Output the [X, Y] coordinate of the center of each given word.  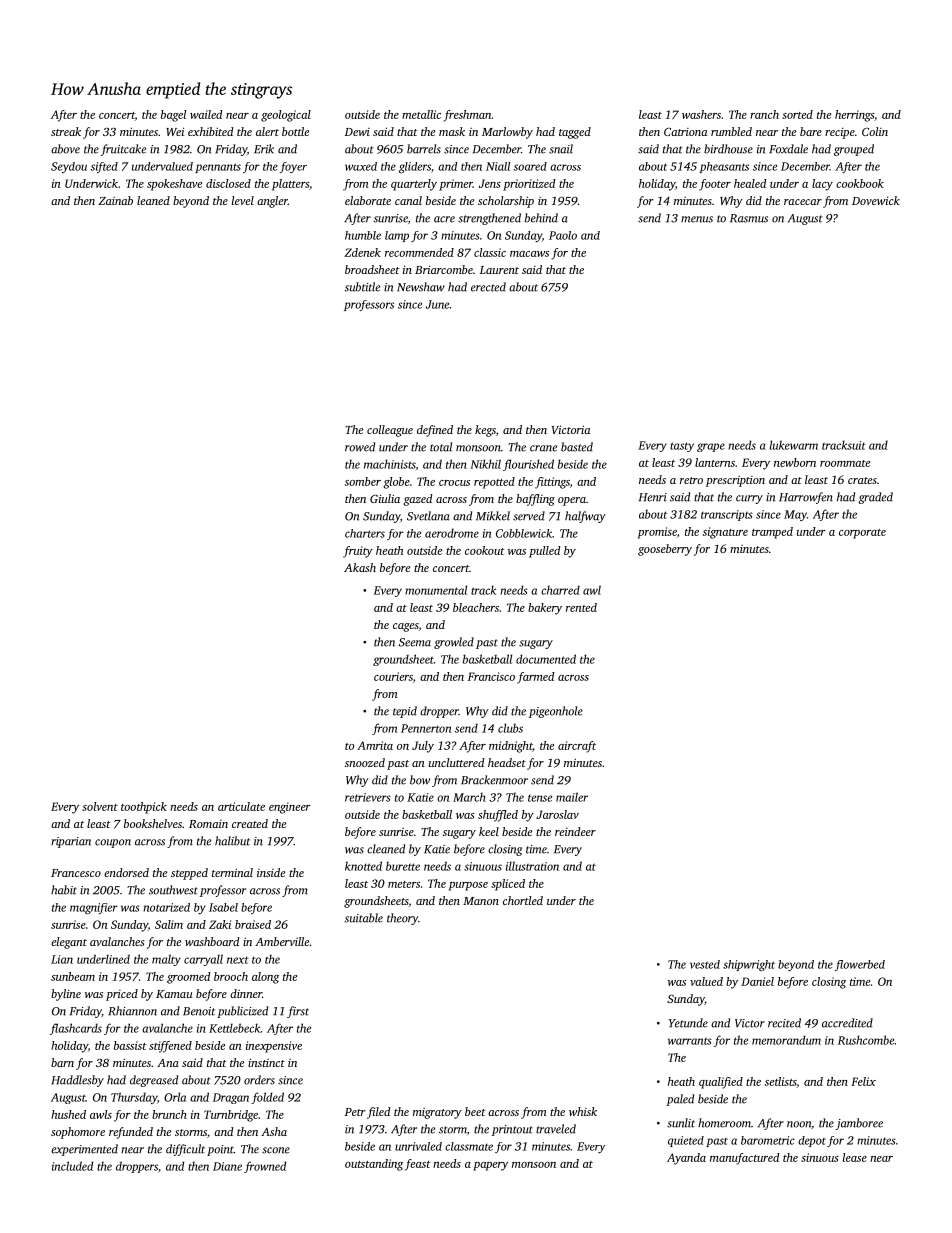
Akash [360, 567]
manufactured [745, 1159]
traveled [556, 1129]
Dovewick [876, 200]
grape [711, 447]
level [243, 200]
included [72, 1166]
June [437, 304]
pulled [545, 552]
